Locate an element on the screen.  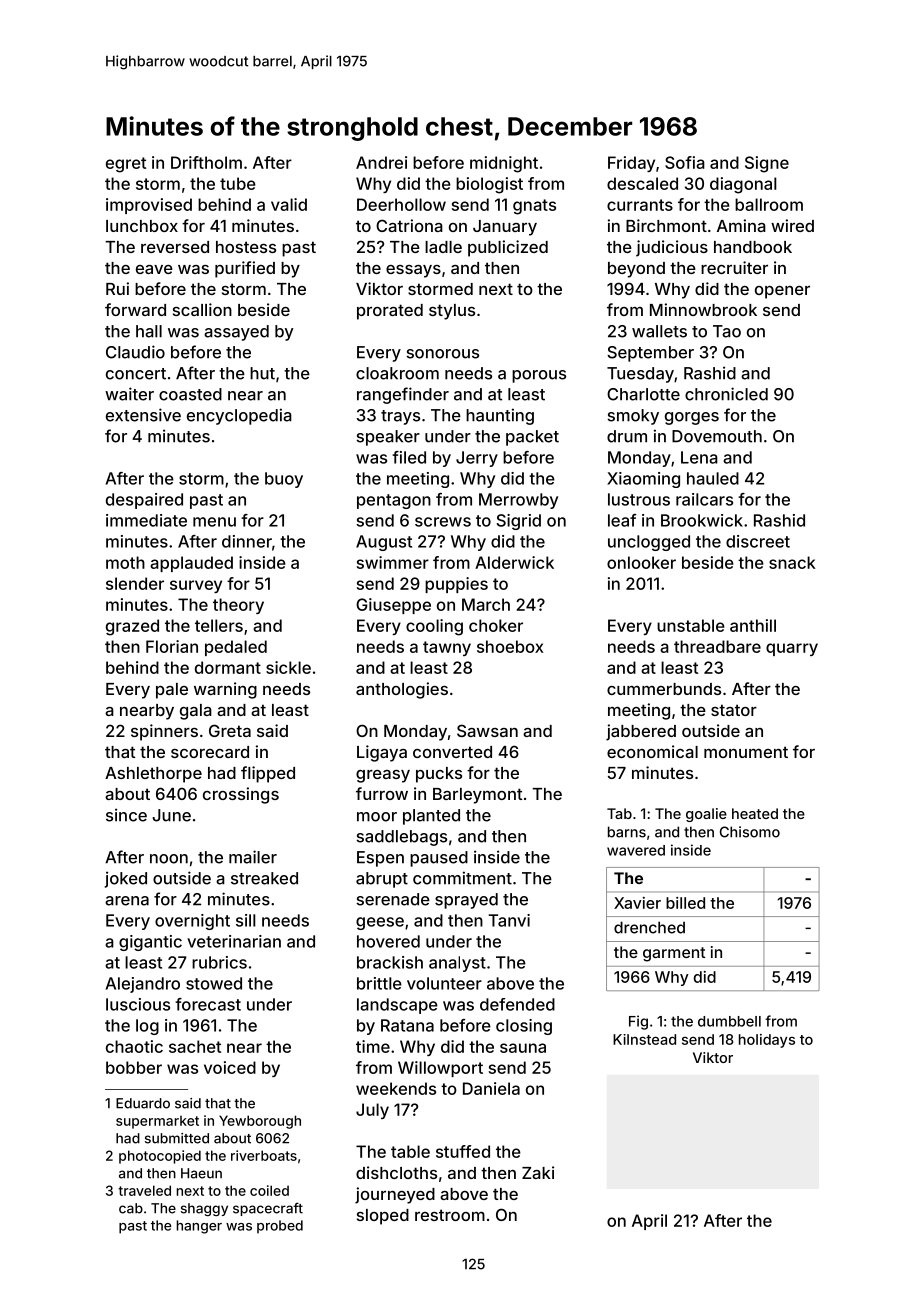
porous is located at coordinates (539, 376).
